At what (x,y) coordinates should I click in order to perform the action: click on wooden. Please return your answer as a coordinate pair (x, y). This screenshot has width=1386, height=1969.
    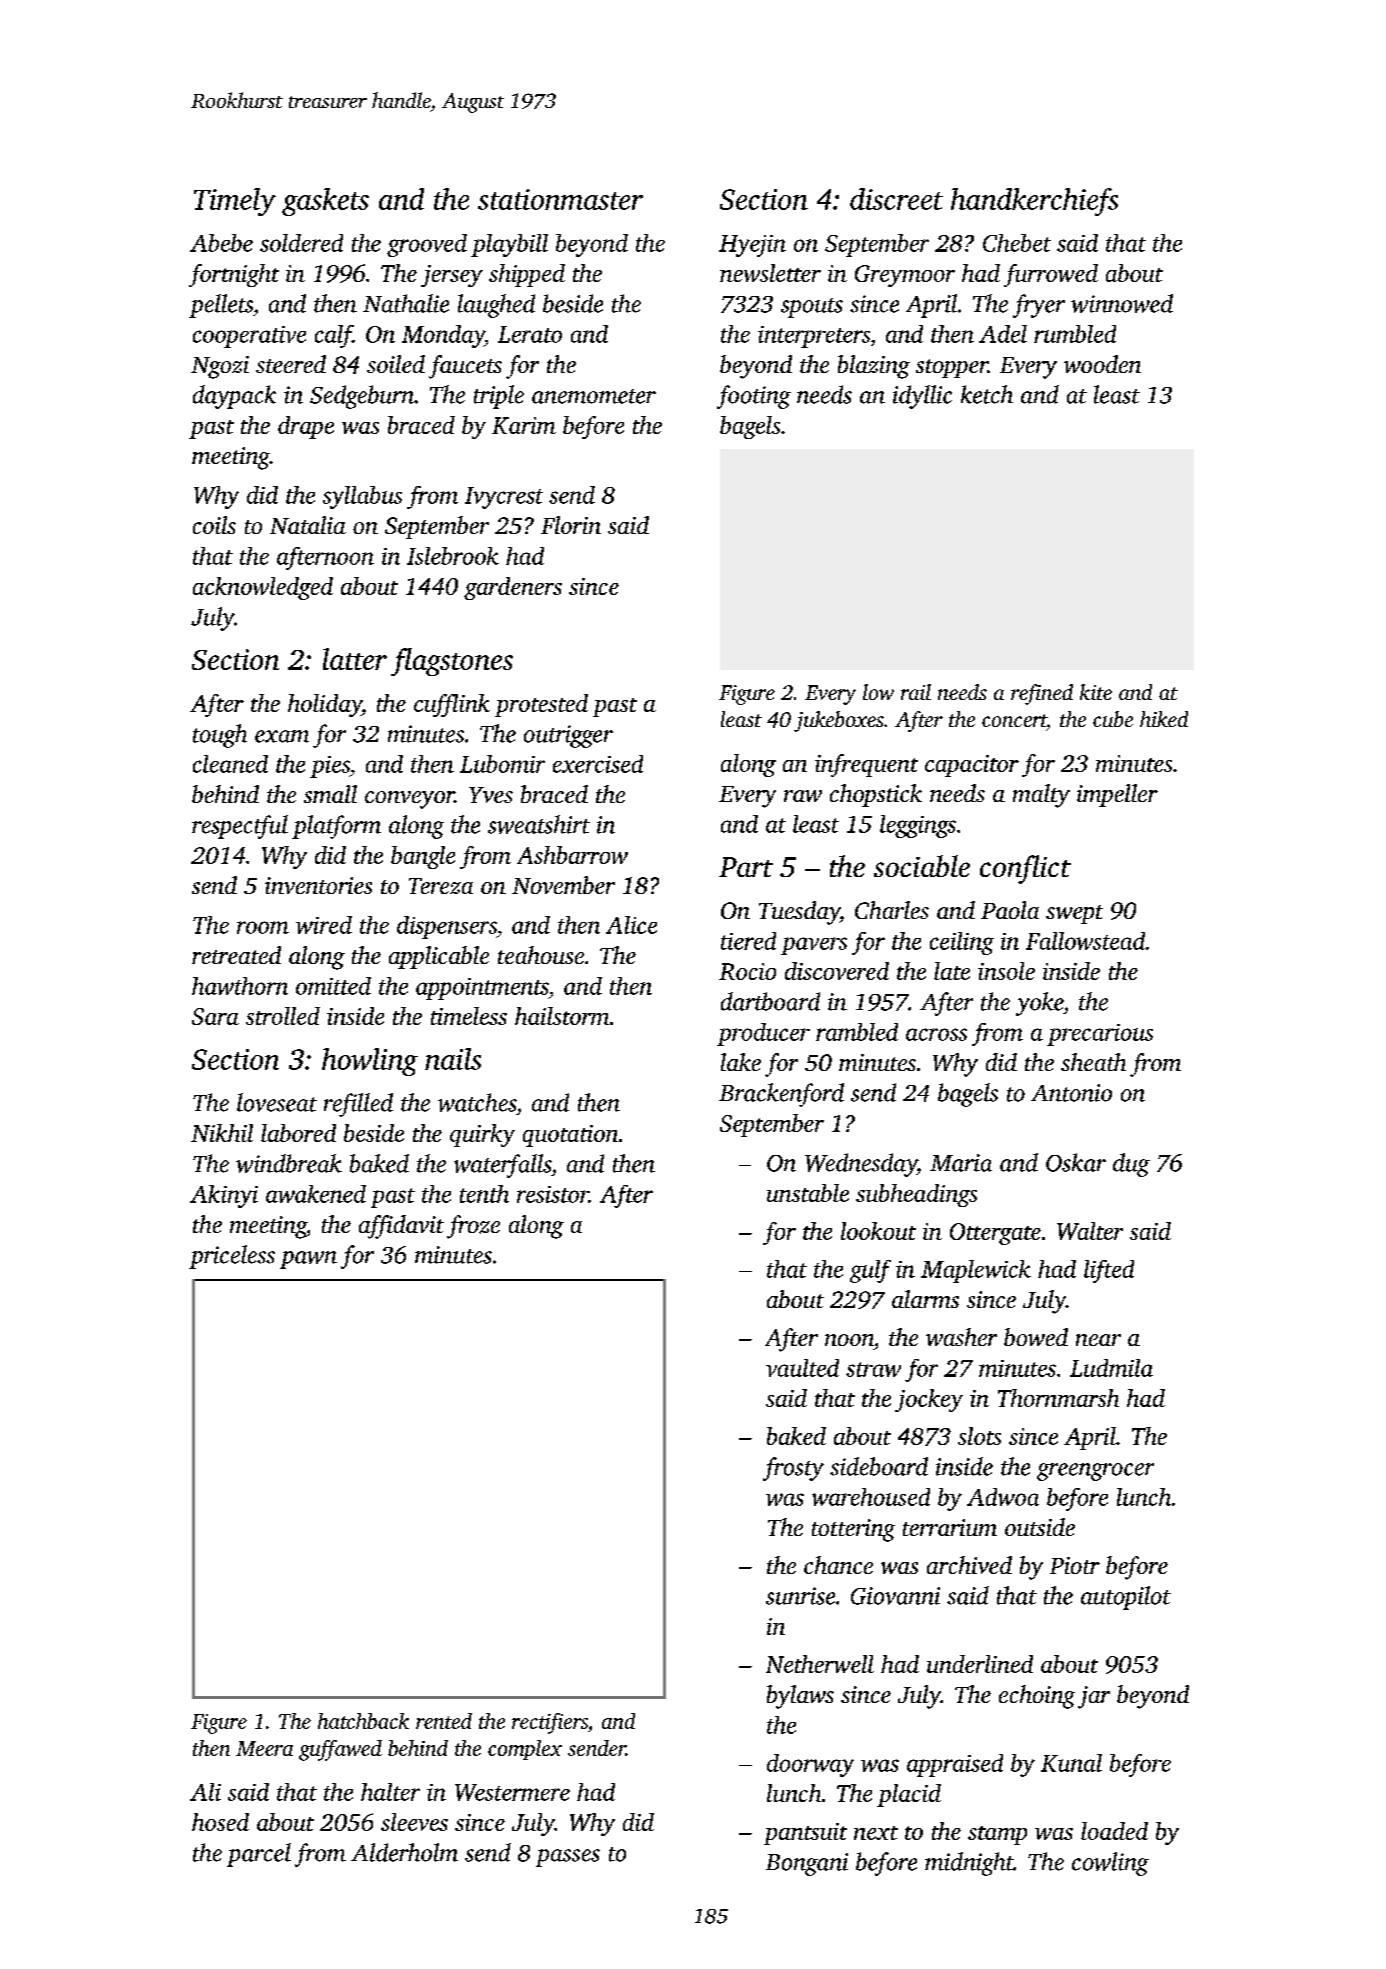
    Looking at the image, I should click on (1102, 364).
